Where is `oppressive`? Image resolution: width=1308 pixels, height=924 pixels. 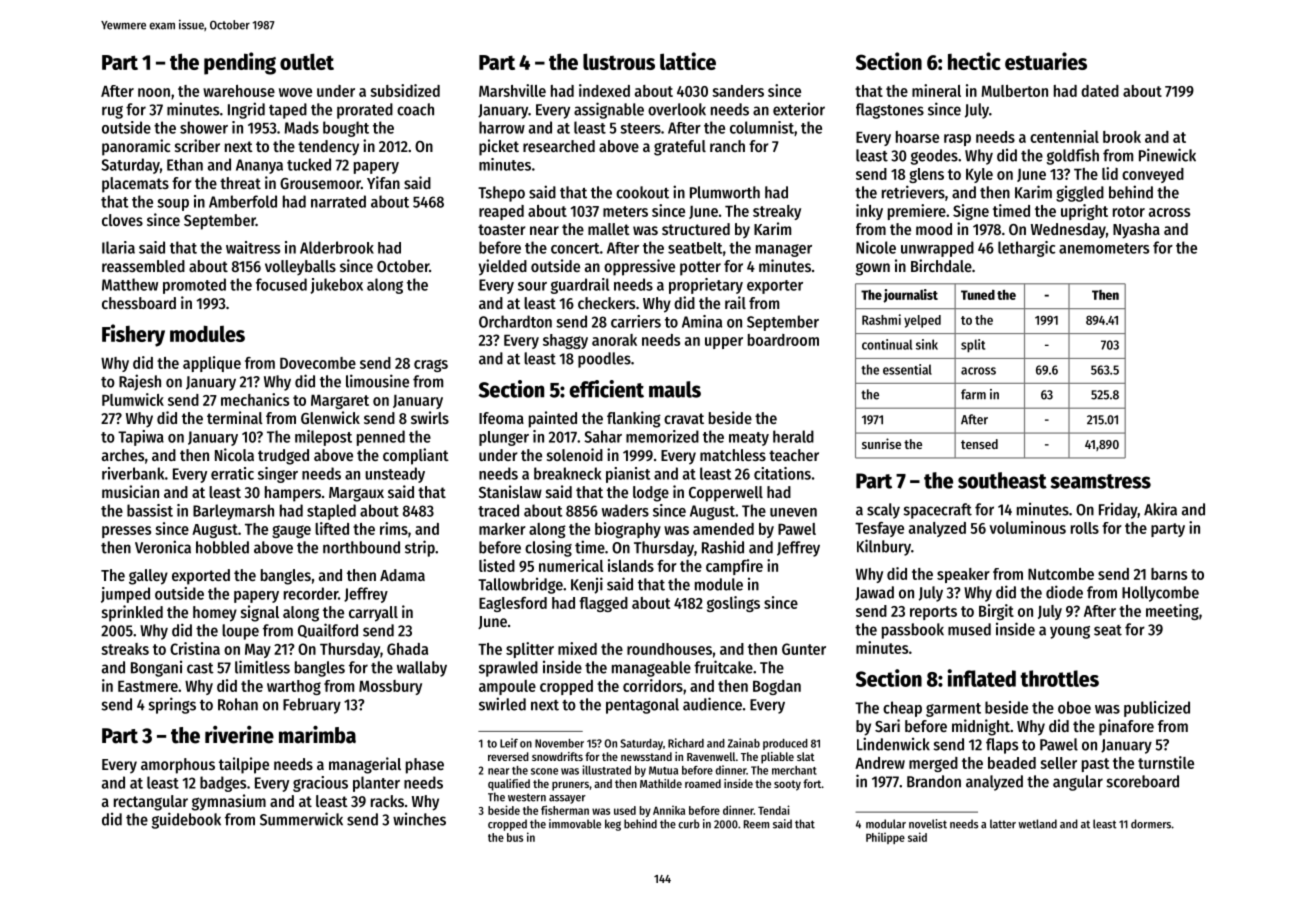 oppressive is located at coordinates (639, 267).
